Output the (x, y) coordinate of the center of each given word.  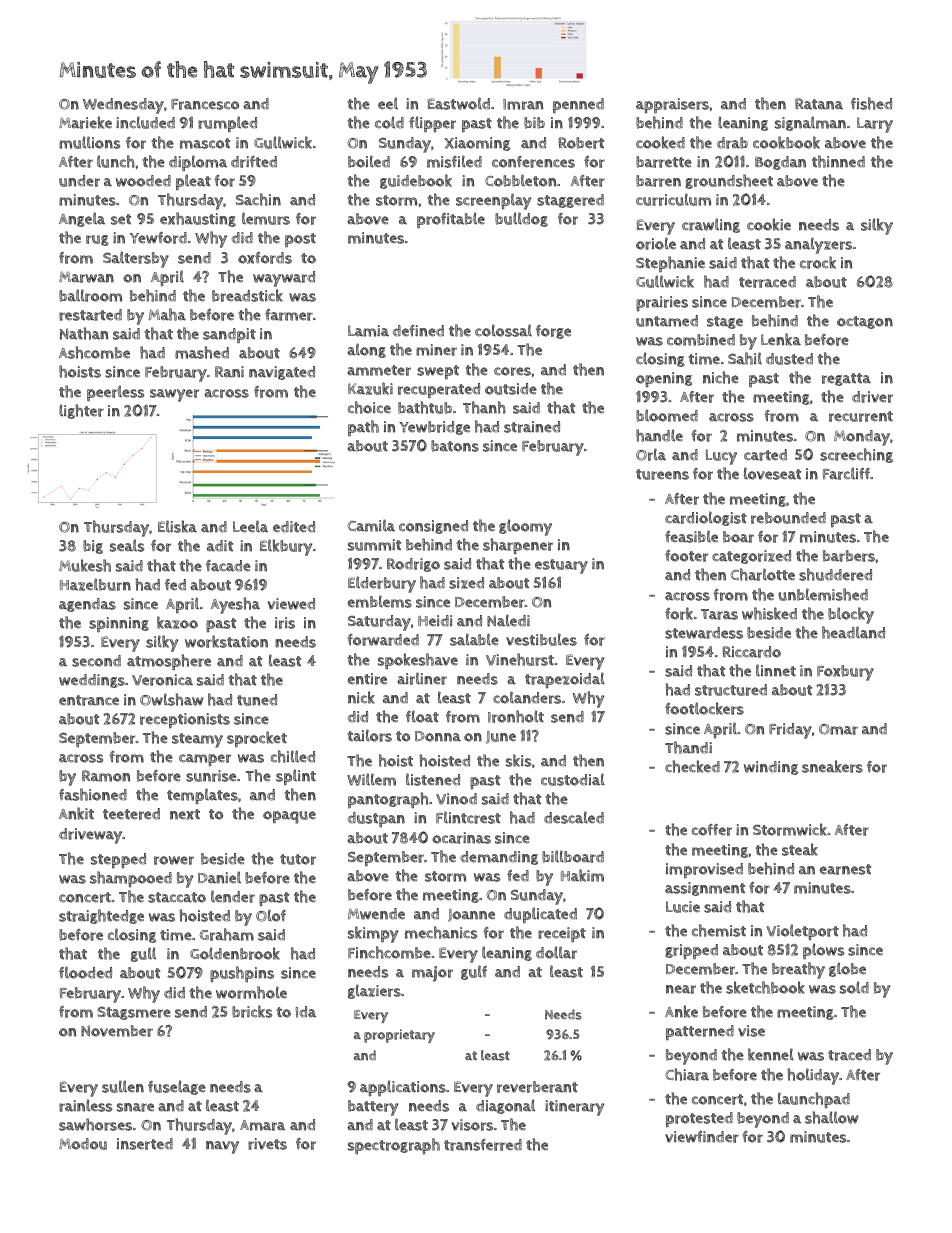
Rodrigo (413, 565)
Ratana (819, 104)
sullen (123, 1086)
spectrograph (394, 1146)
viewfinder (702, 1137)
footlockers (704, 708)
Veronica (162, 680)
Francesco (205, 104)
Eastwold (459, 103)
